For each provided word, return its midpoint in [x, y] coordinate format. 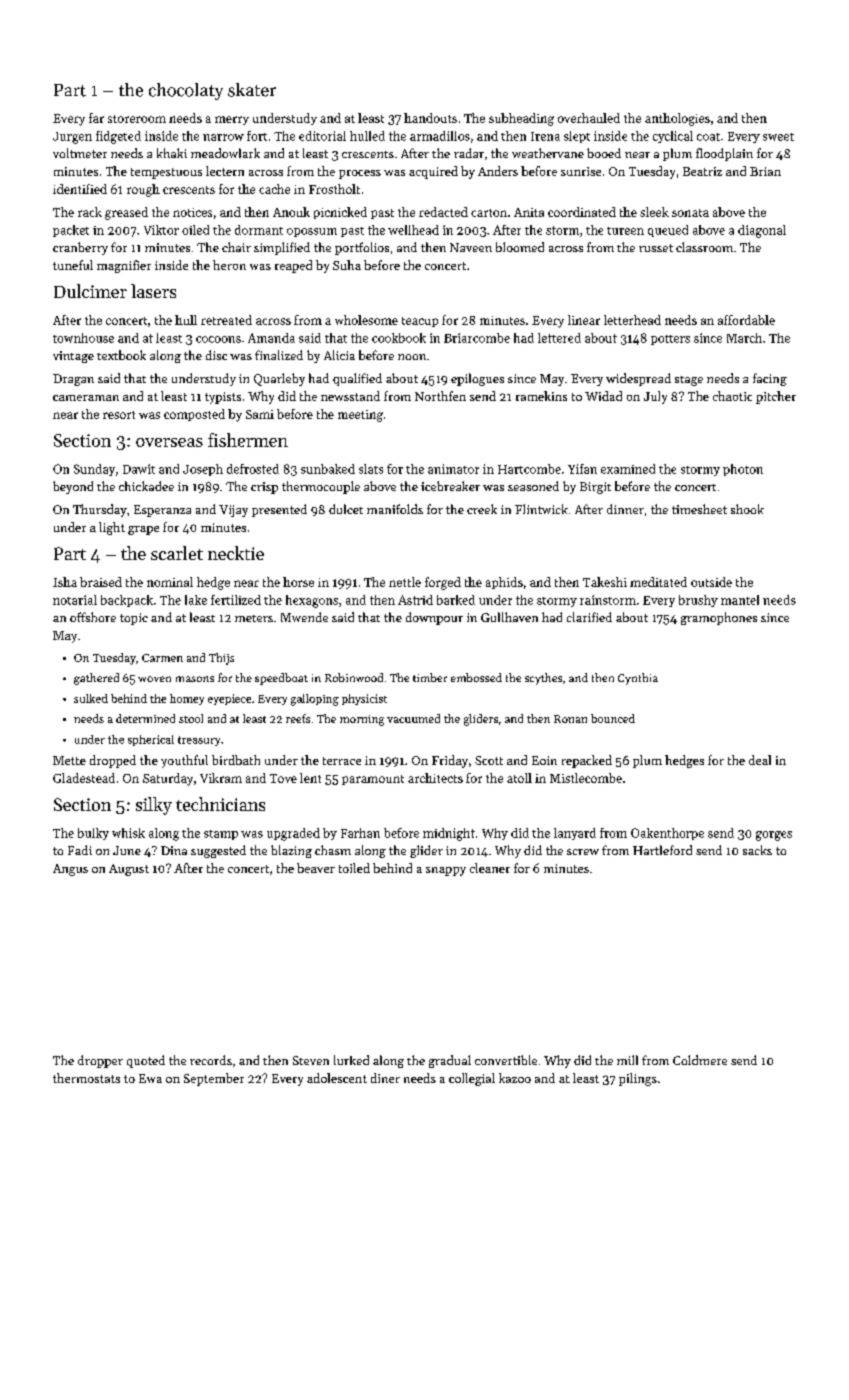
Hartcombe [529, 469]
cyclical [673, 137]
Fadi [80, 850]
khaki [172, 153]
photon [743, 470]
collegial [472, 1079]
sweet [778, 137]
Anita [529, 212]
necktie [236, 553]
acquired [433, 172]
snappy [446, 871]
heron [229, 265]
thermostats [86, 1078]
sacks [757, 850]
